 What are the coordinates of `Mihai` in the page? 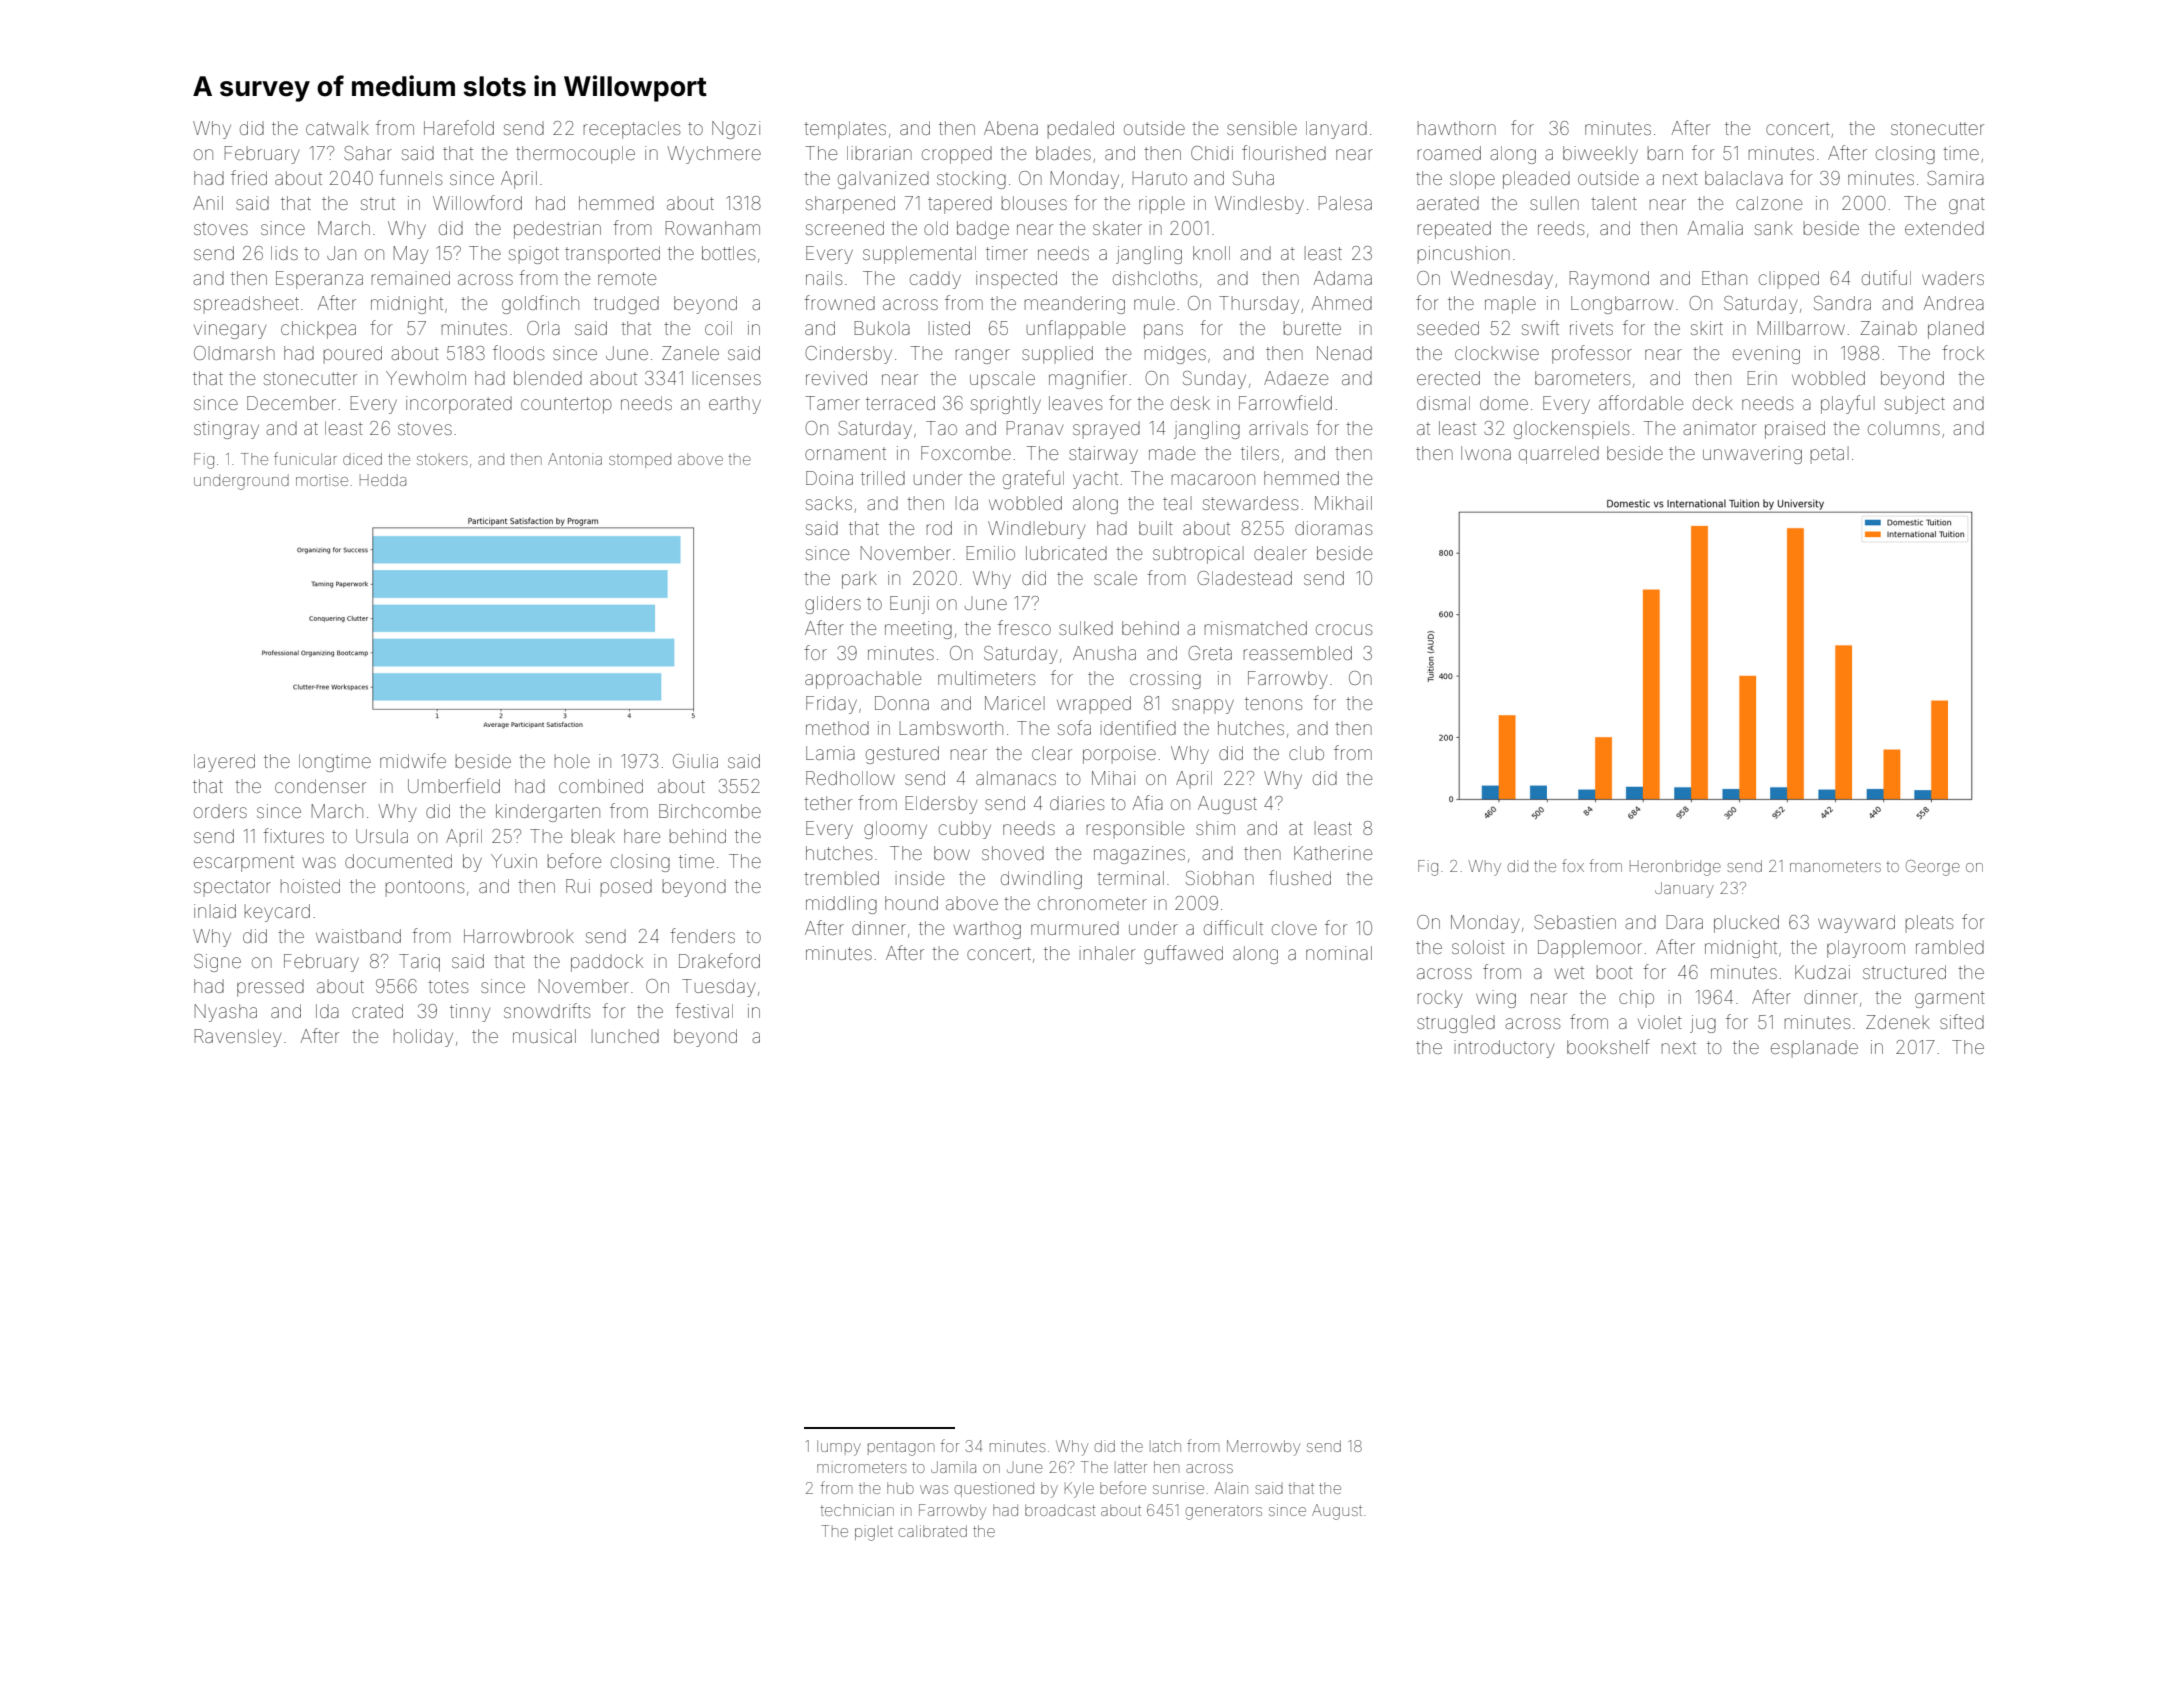 It's located at (1113, 778).
